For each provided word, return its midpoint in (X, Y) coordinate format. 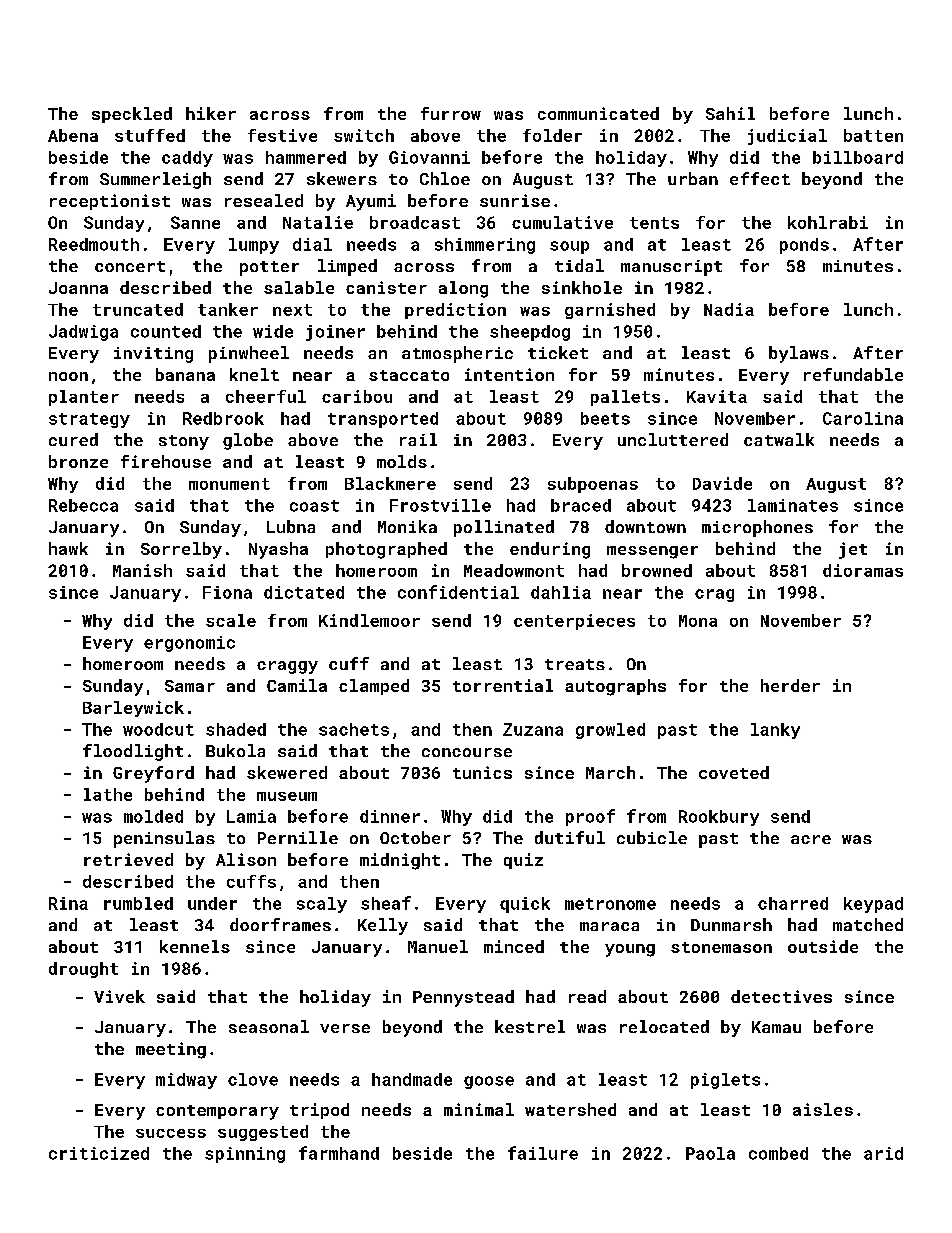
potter (269, 268)
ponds (804, 246)
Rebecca (83, 505)
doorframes (280, 924)
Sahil (730, 113)
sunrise (515, 200)
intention (509, 374)
